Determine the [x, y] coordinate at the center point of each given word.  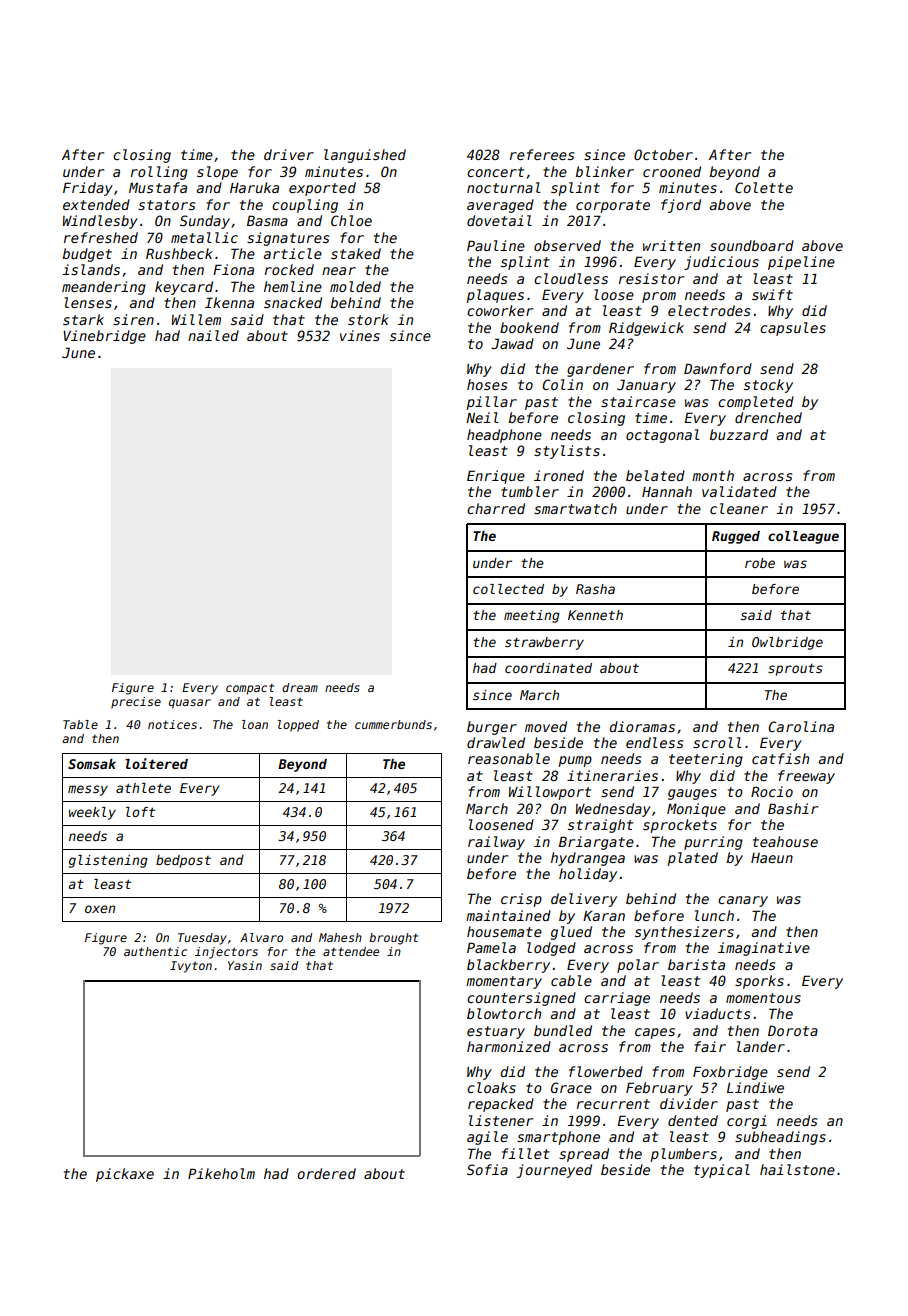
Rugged [736, 537]
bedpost [183, 861]
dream [300, 687]
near [339, 271]
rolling [159, 173]
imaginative [764, 949]
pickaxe [125, 1175]
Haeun [772, 858]
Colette [764, 187]
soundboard [752, 245]
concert [495, 172]
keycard [184, 288]
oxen [100, 909]
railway [496, 843]
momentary [504, 982]
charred [496, 508]
